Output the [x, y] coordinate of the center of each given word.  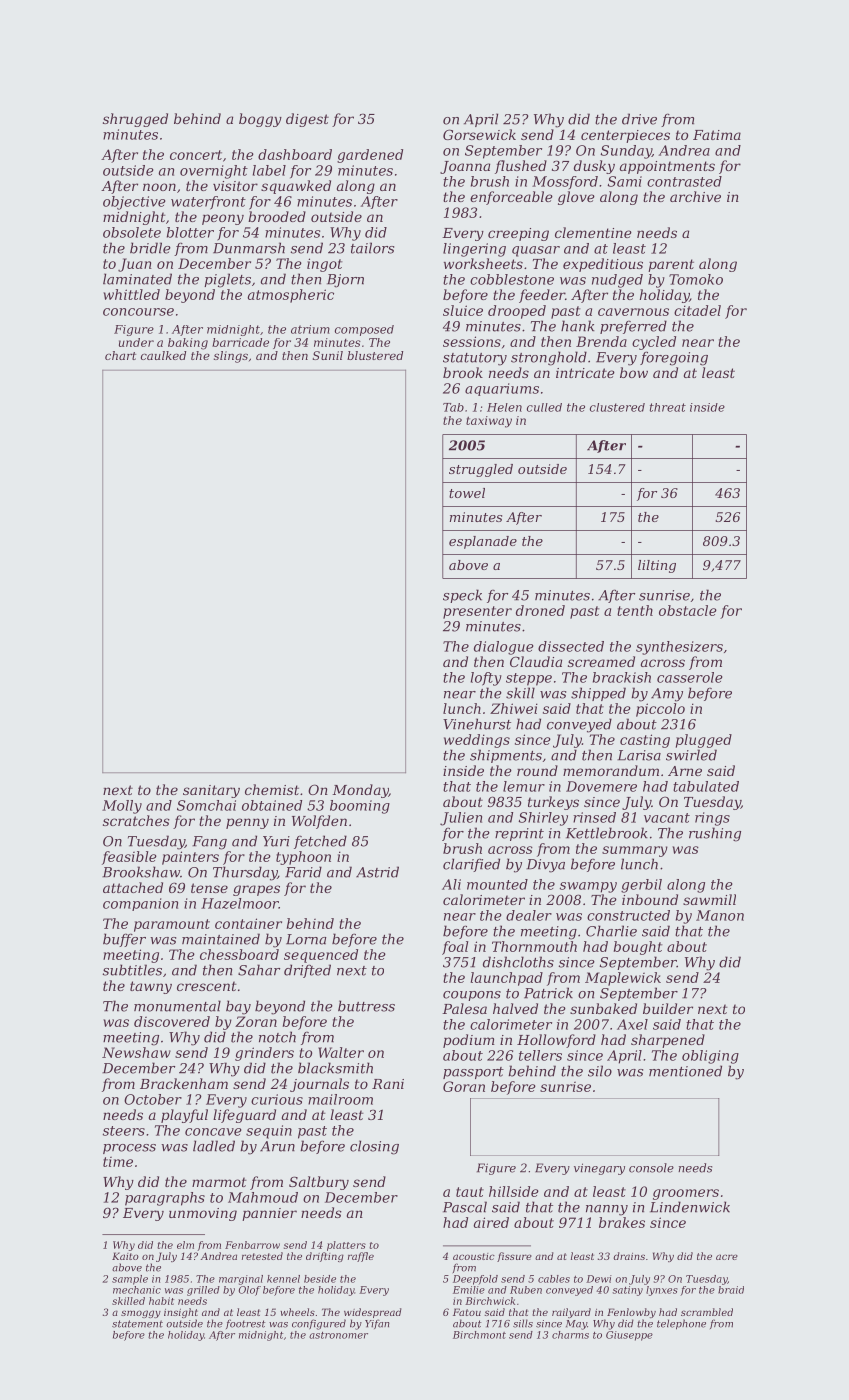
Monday [360, 791]
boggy [260, 120]
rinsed [594, 817]
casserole [689, 677]
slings [231, 357]
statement [137, 1324]
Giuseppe [629, 1336]
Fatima [717, 135]
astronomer [338, 1335]
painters [190, 858]
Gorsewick [479, 134]
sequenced [321, 956]
